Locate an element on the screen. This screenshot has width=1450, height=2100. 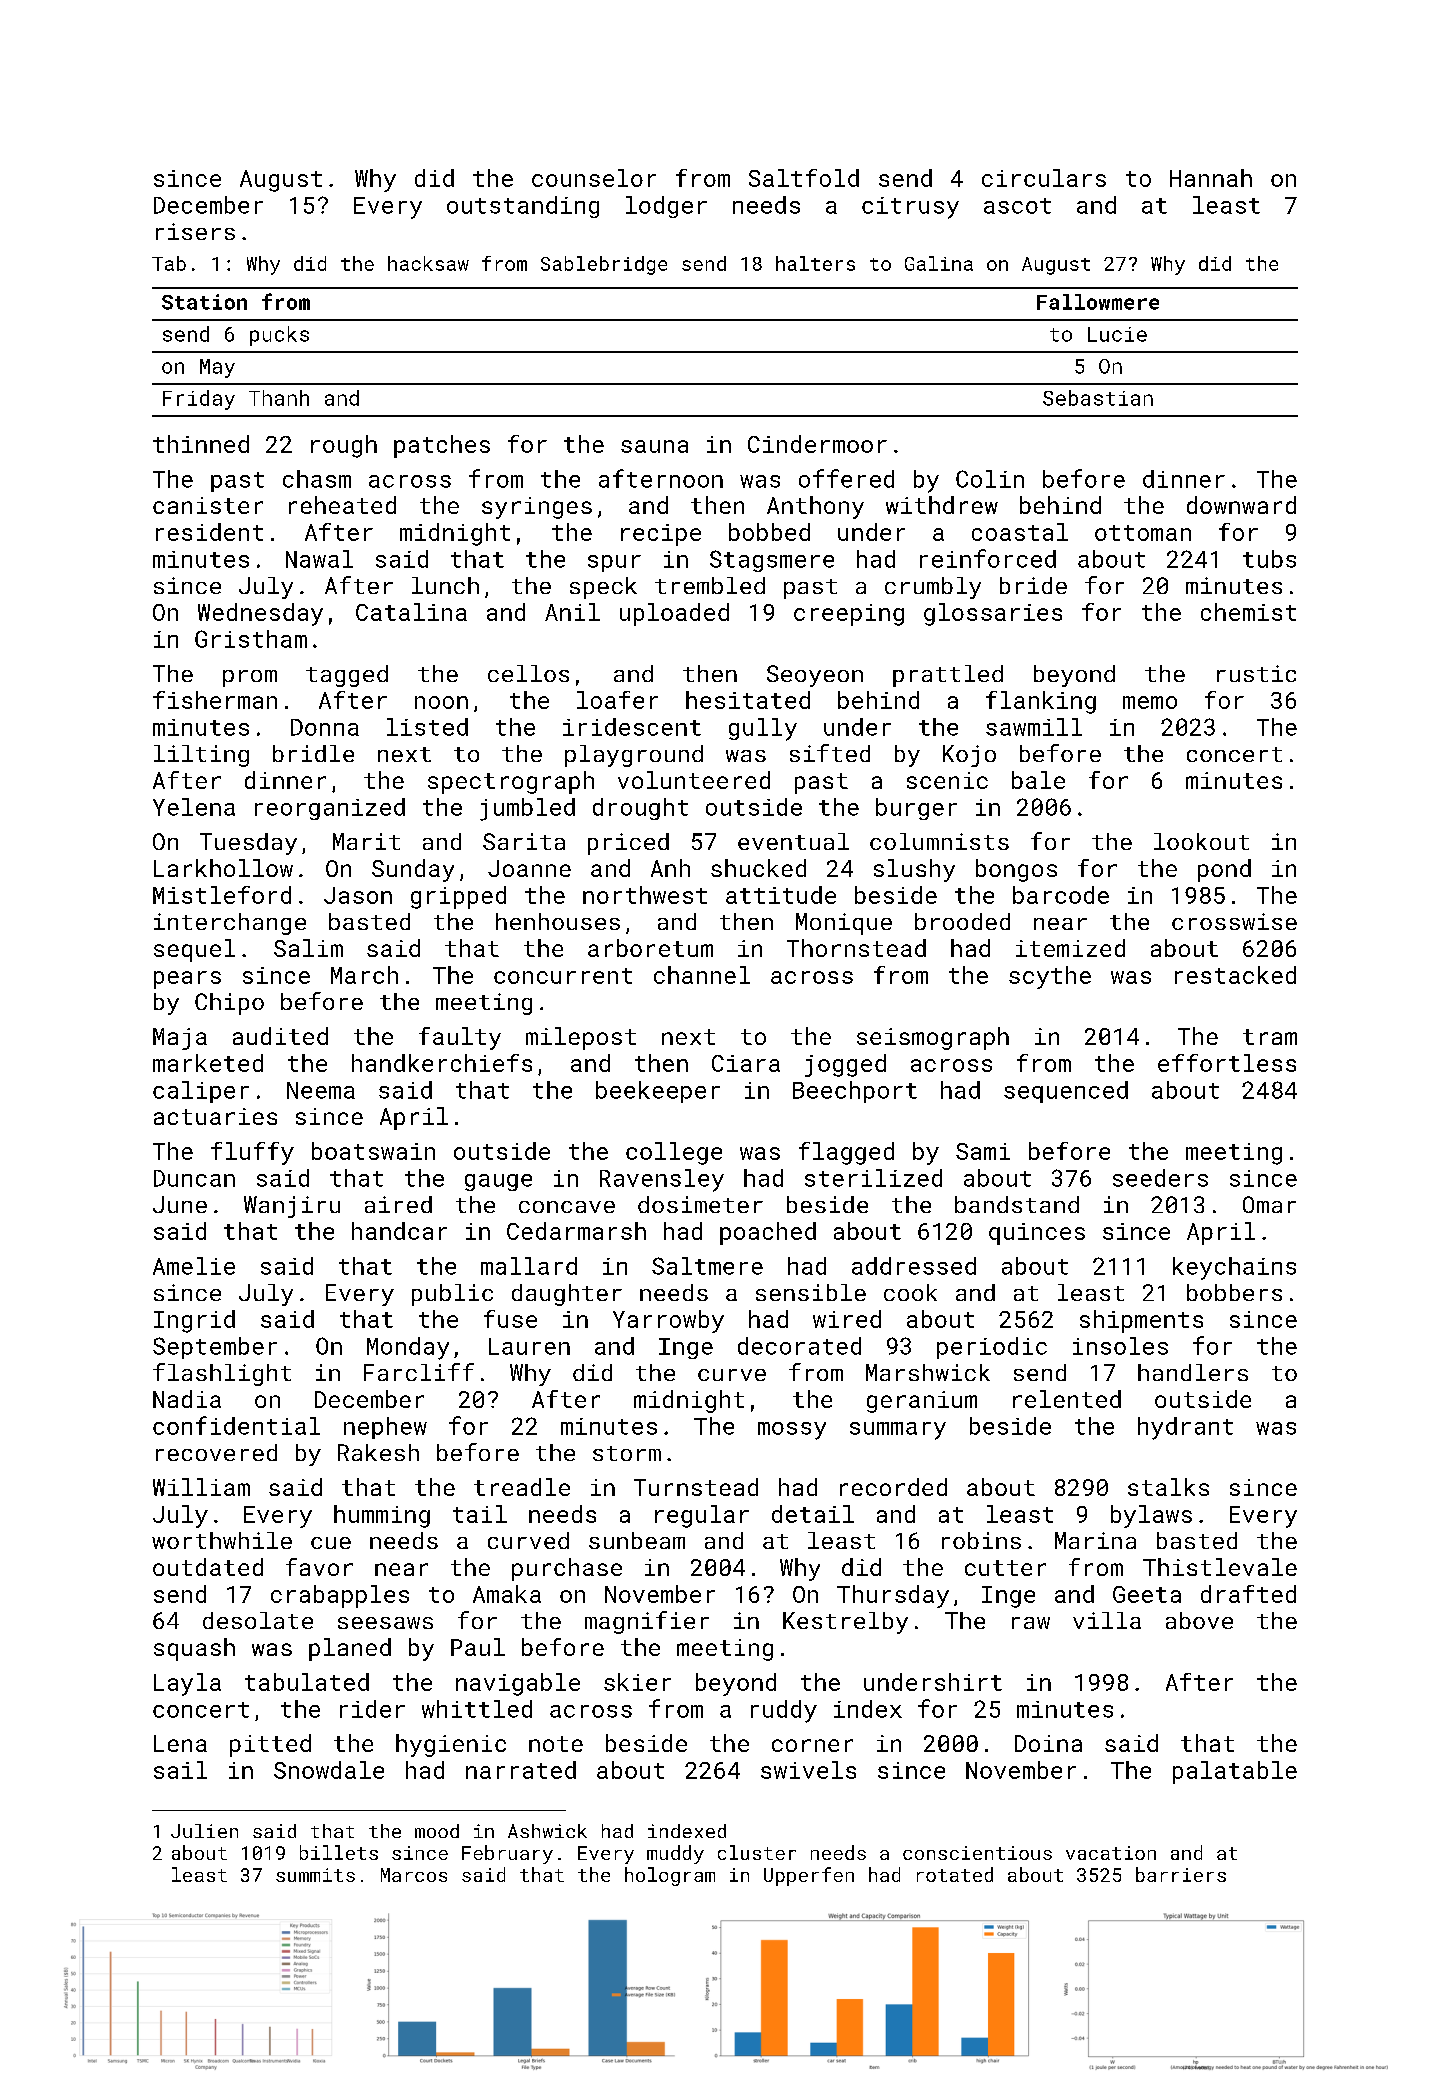
relented is located at coordinates (1067, 1399).
